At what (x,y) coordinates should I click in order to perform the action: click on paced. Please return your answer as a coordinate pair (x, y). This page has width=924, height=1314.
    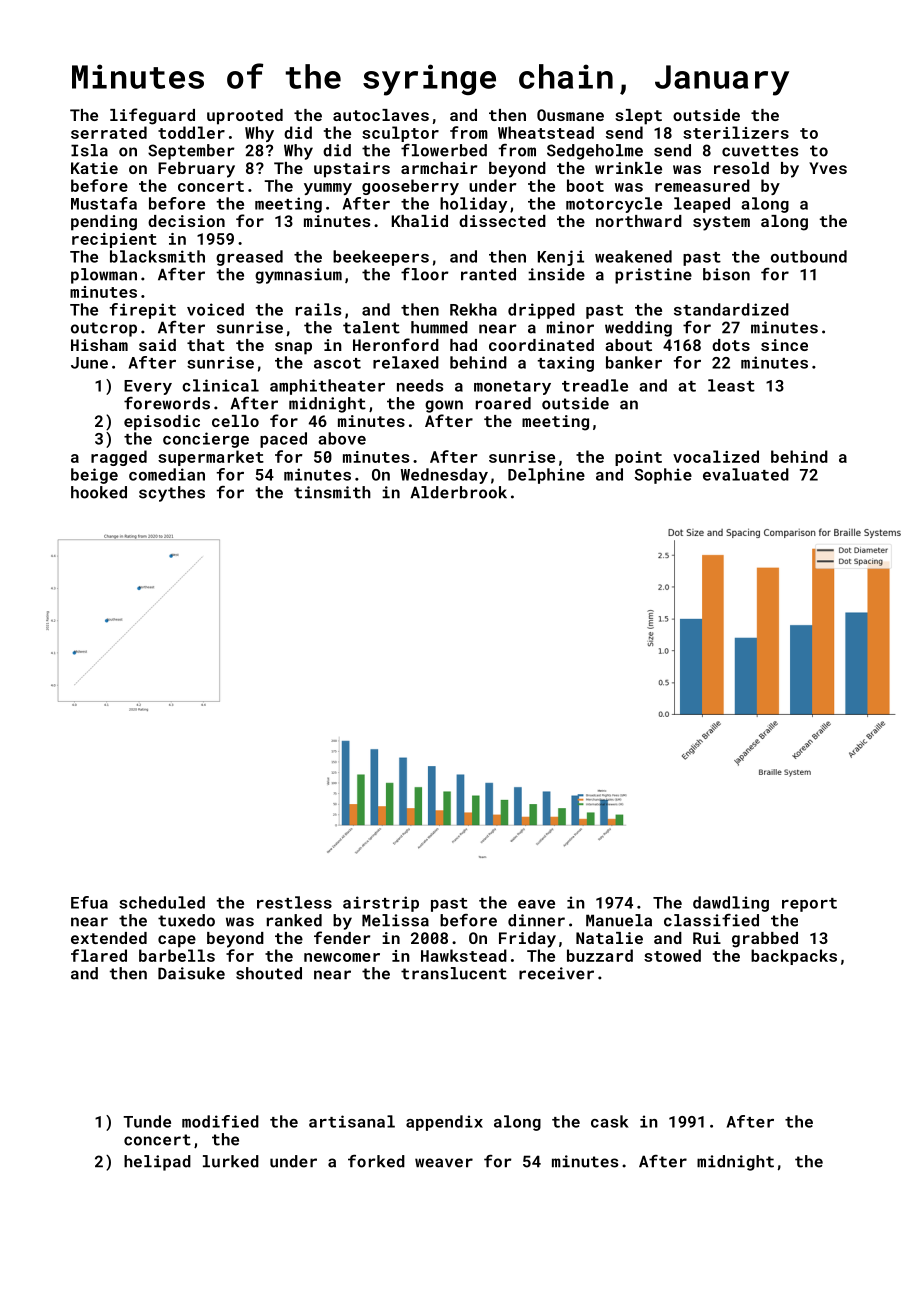
    Looking at the image, I should click on (283, 440).
